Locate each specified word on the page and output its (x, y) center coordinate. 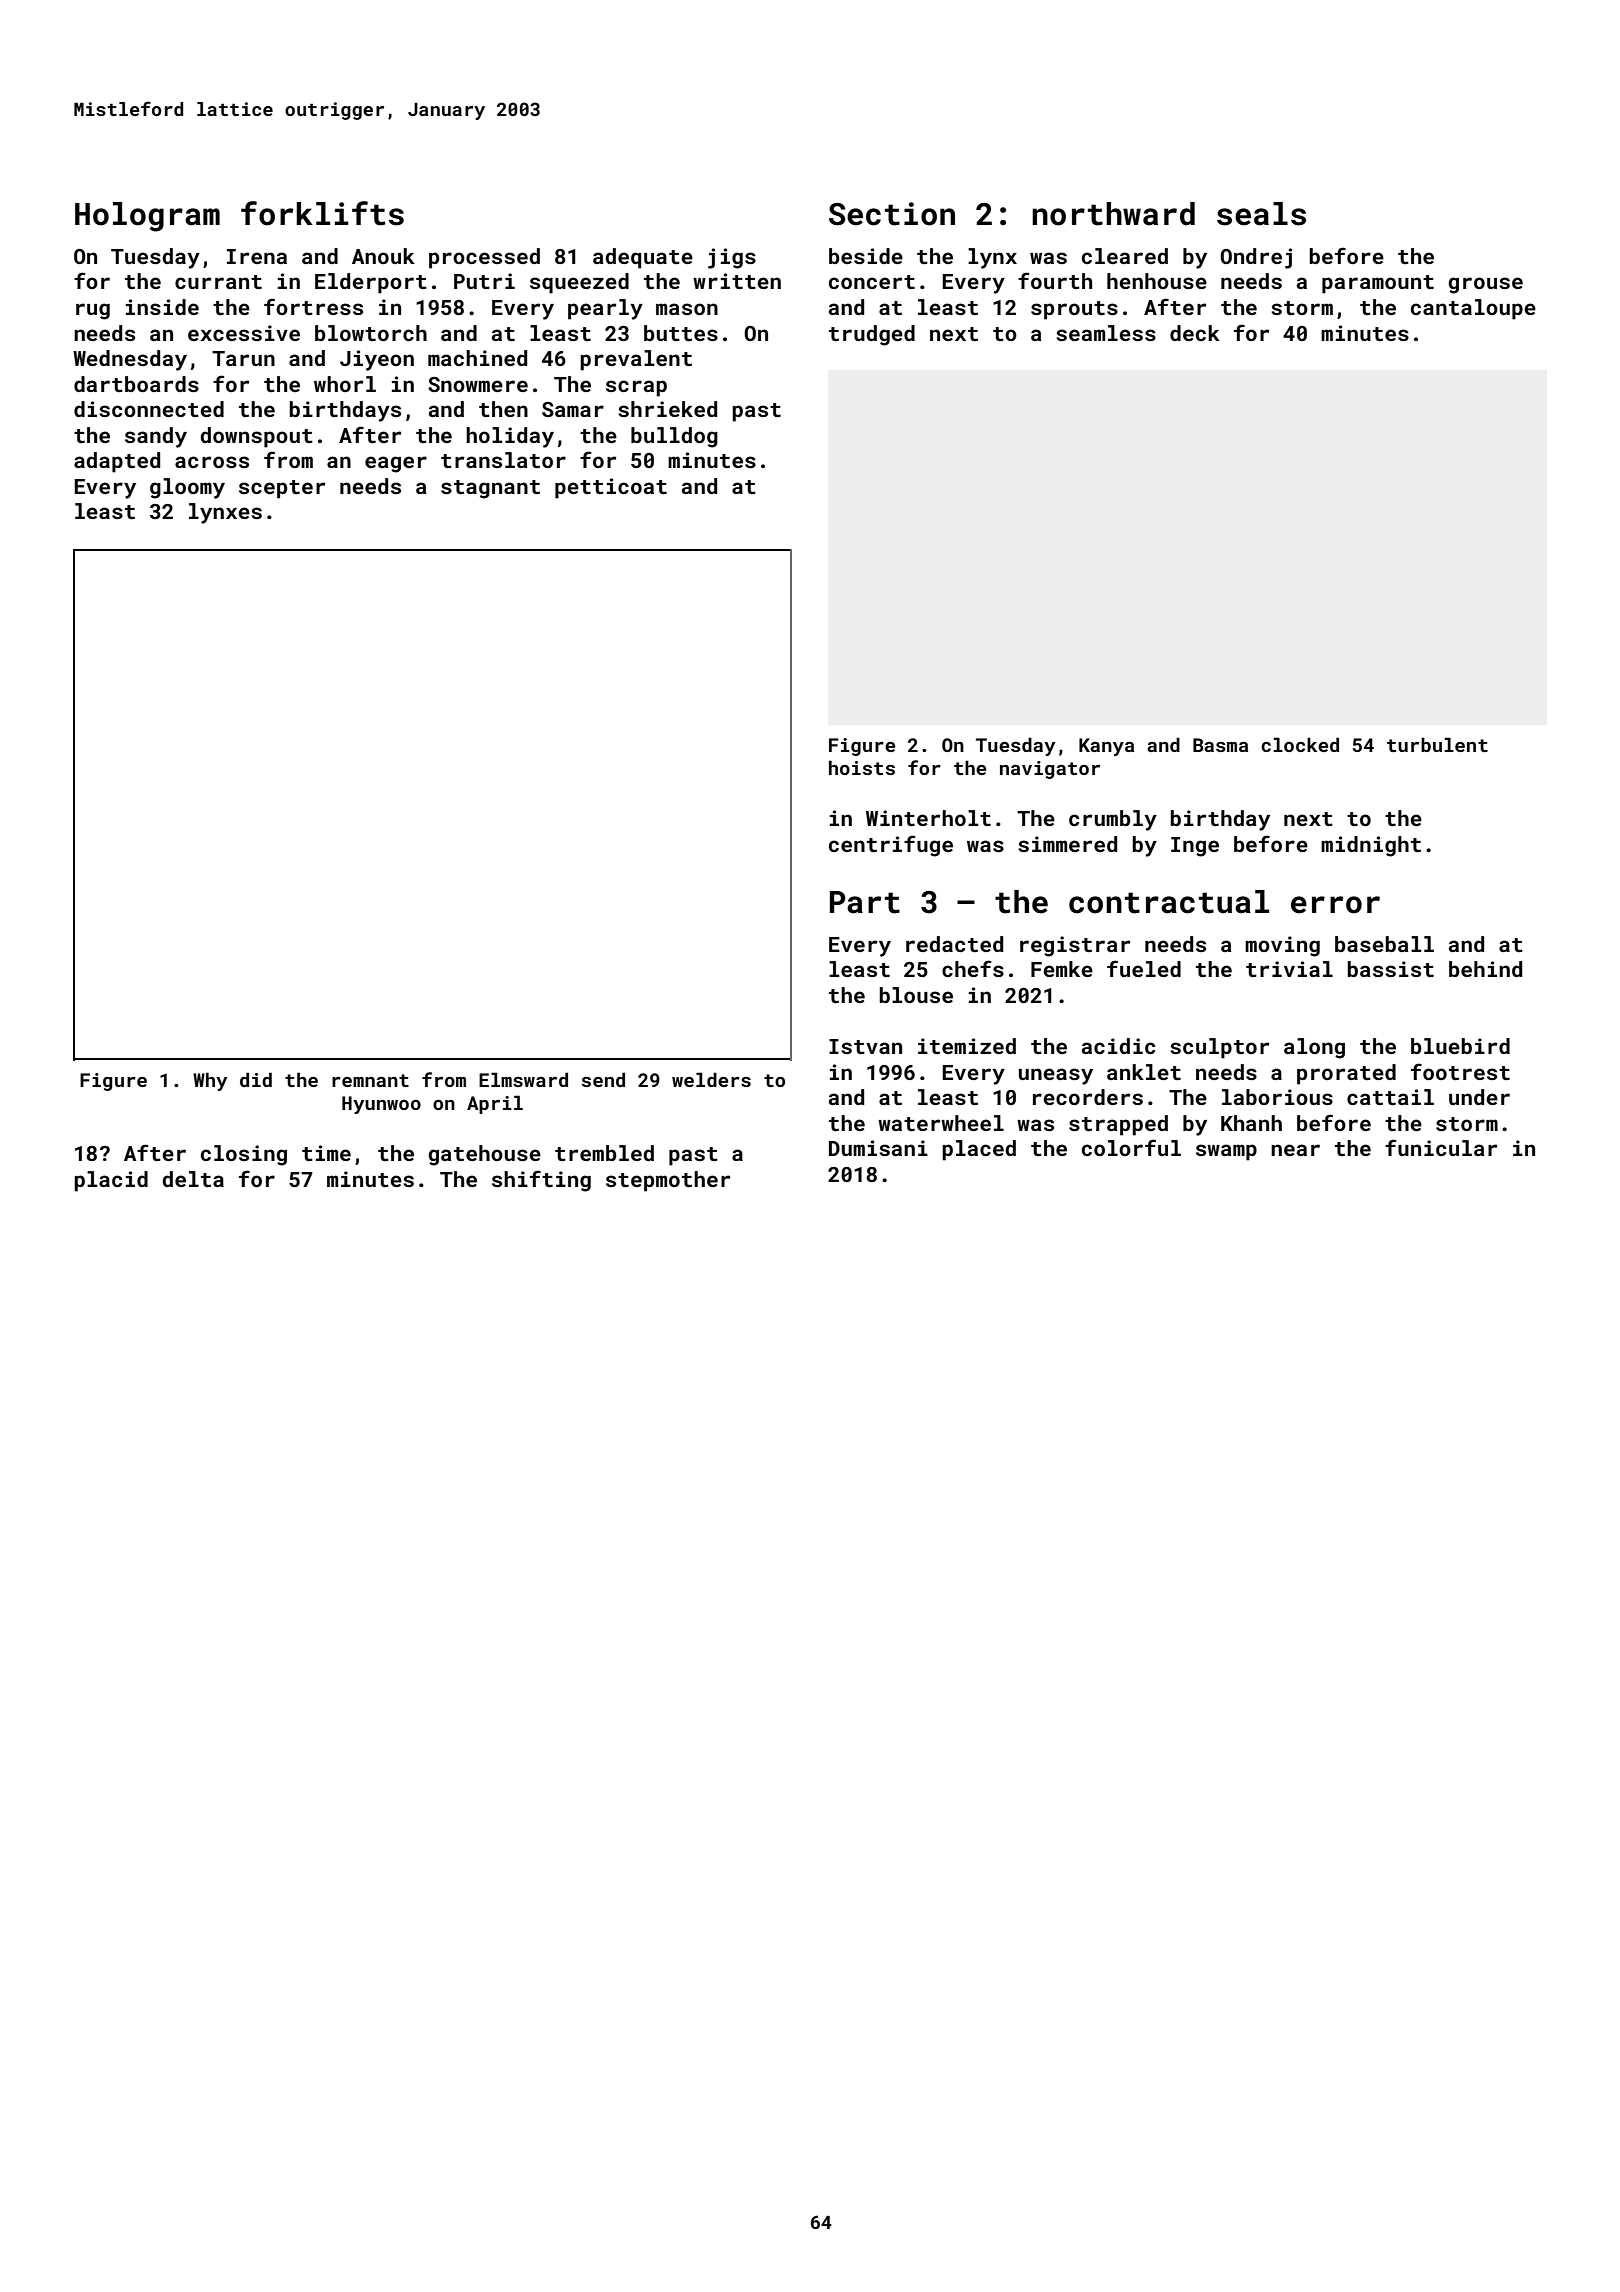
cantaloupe (1473, 309)
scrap (636, 388)
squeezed (579, 283)
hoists (862, 767)
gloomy (187, 488)
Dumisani (878, 1148)
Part (865, 902)
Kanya (1106, 747)
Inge (1195, 847)
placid (111, 1181)
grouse (1485, 285)
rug (93, 311)
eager (396, 464)
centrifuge (891, 846)
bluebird (1460, 1046)
